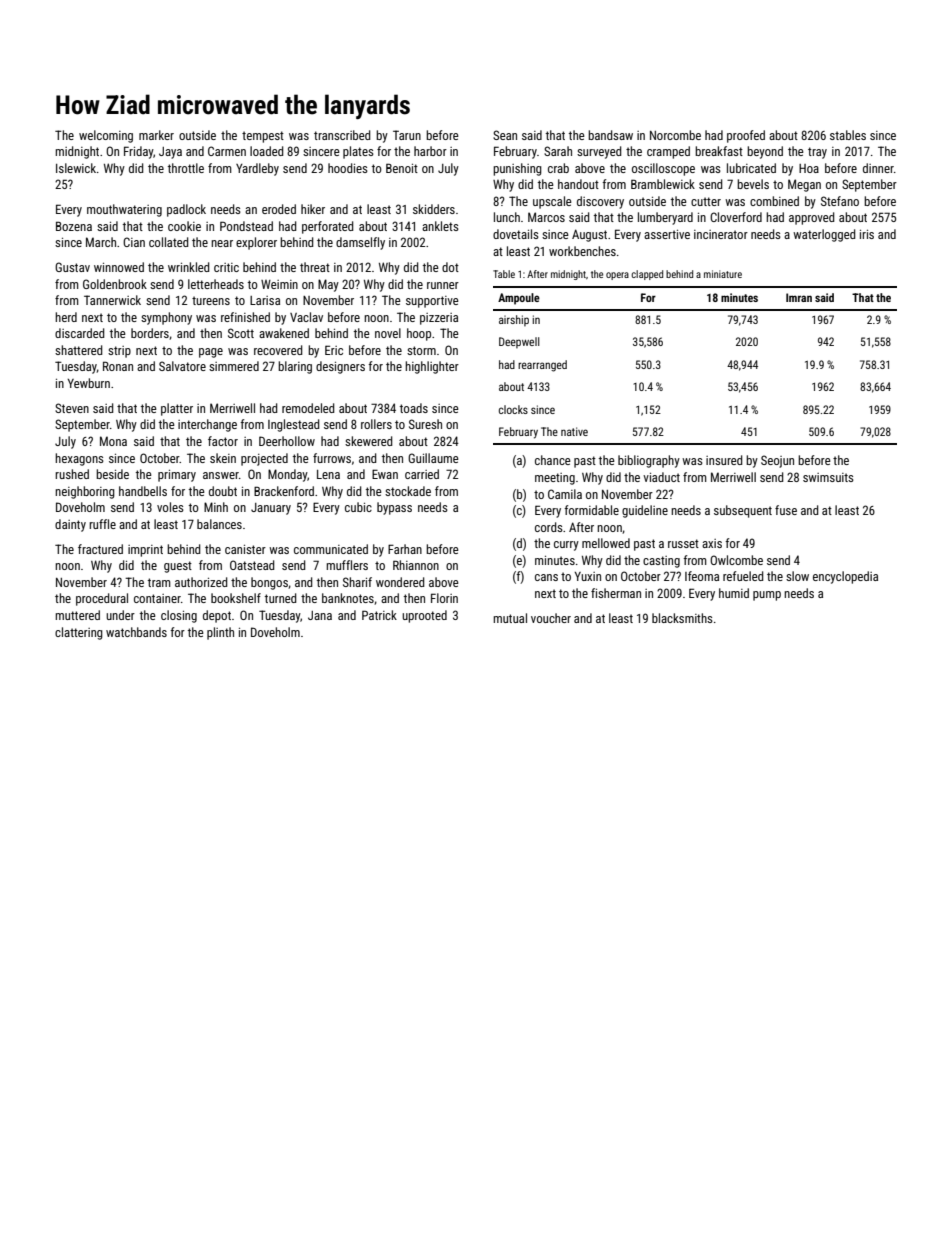 The image size is (952, 1233). I want to click on axis, so click(712, 543).
